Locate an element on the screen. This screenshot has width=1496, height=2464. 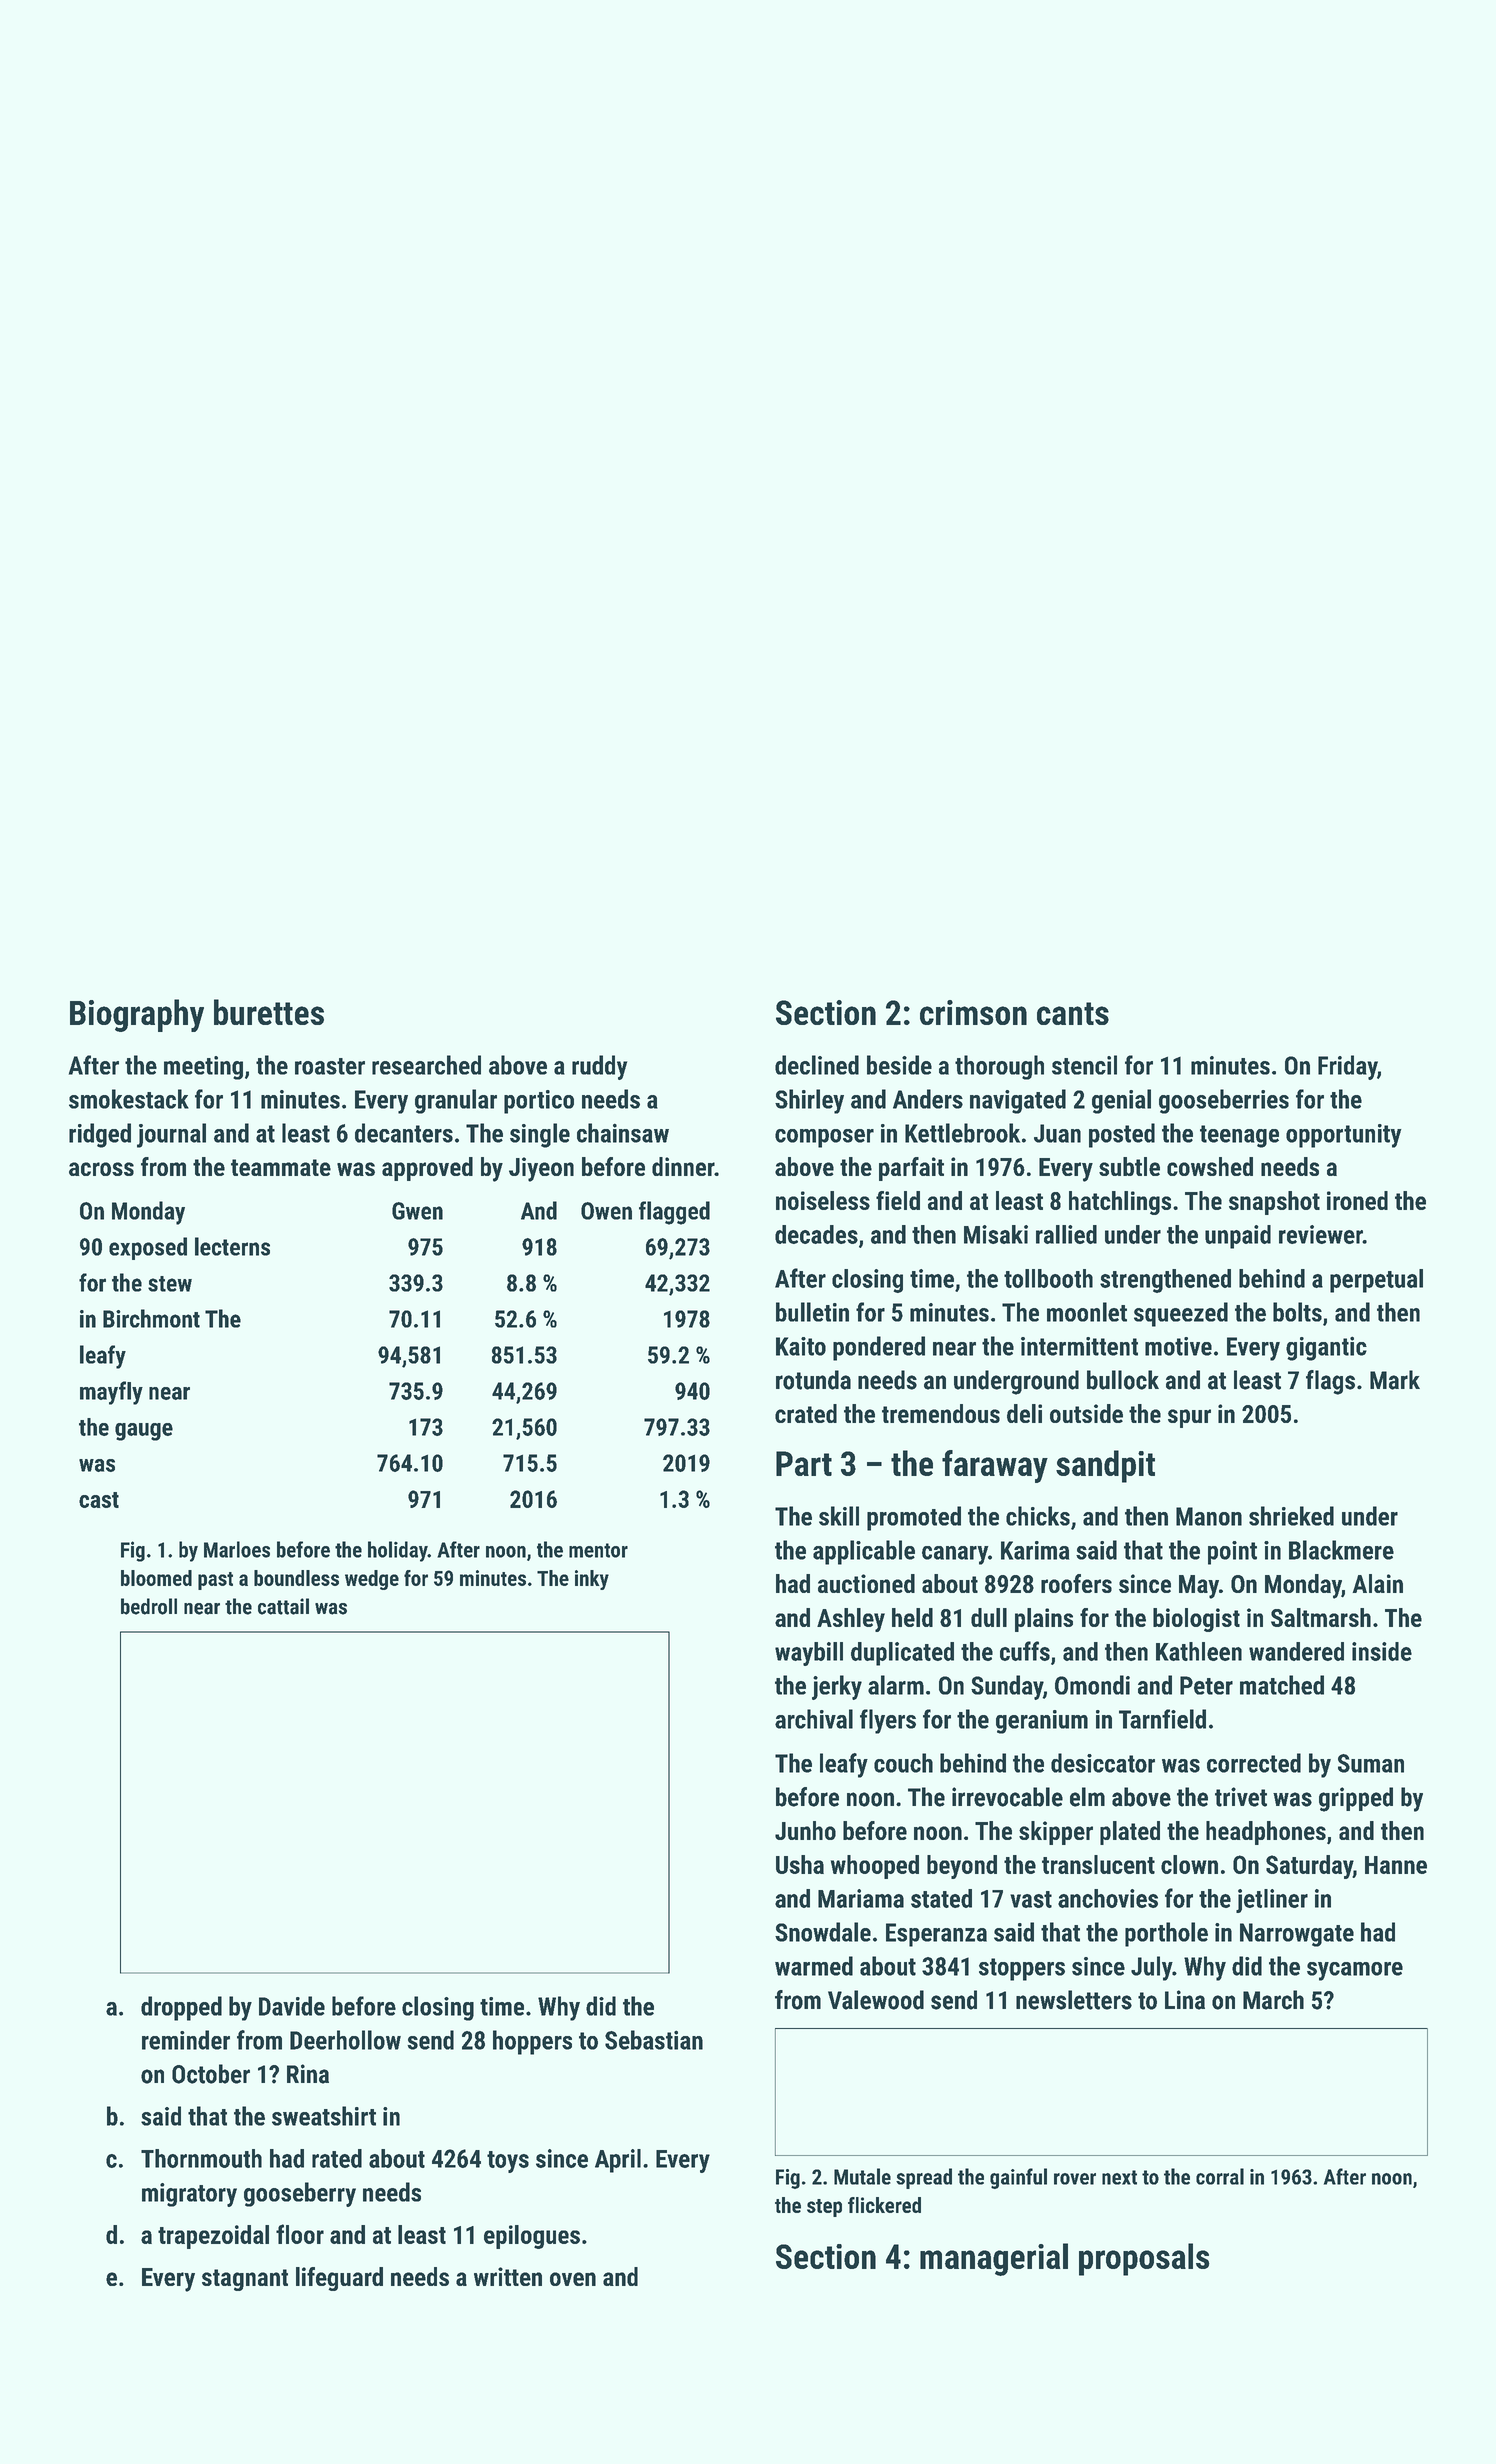
burettes is located at coordinates (269, 1012).
